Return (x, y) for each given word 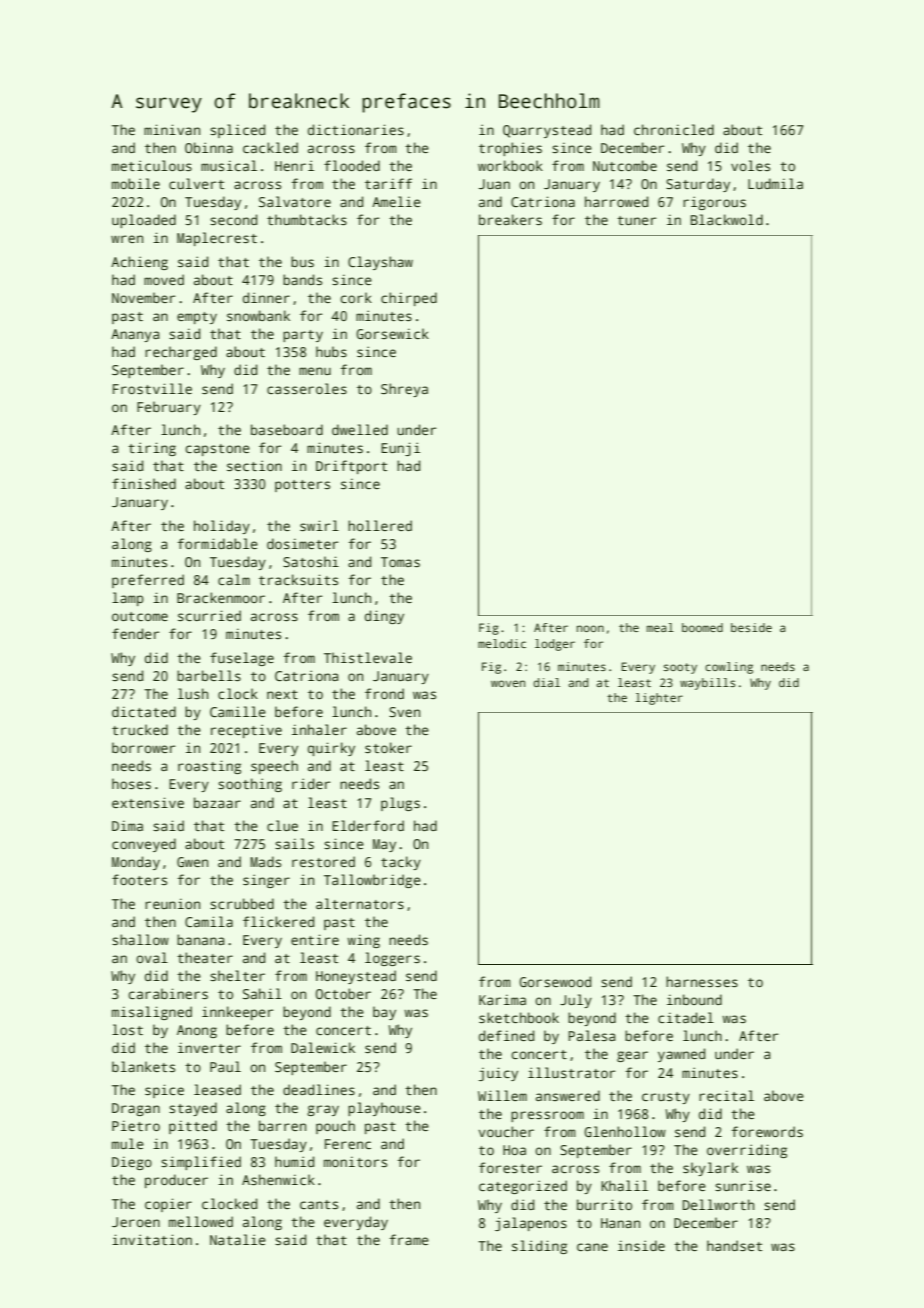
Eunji (400, 449)
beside (751, 627)
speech (274, 767)
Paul (225, 1066)
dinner (266, 297)
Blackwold (727, 219)
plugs (400, 804)
